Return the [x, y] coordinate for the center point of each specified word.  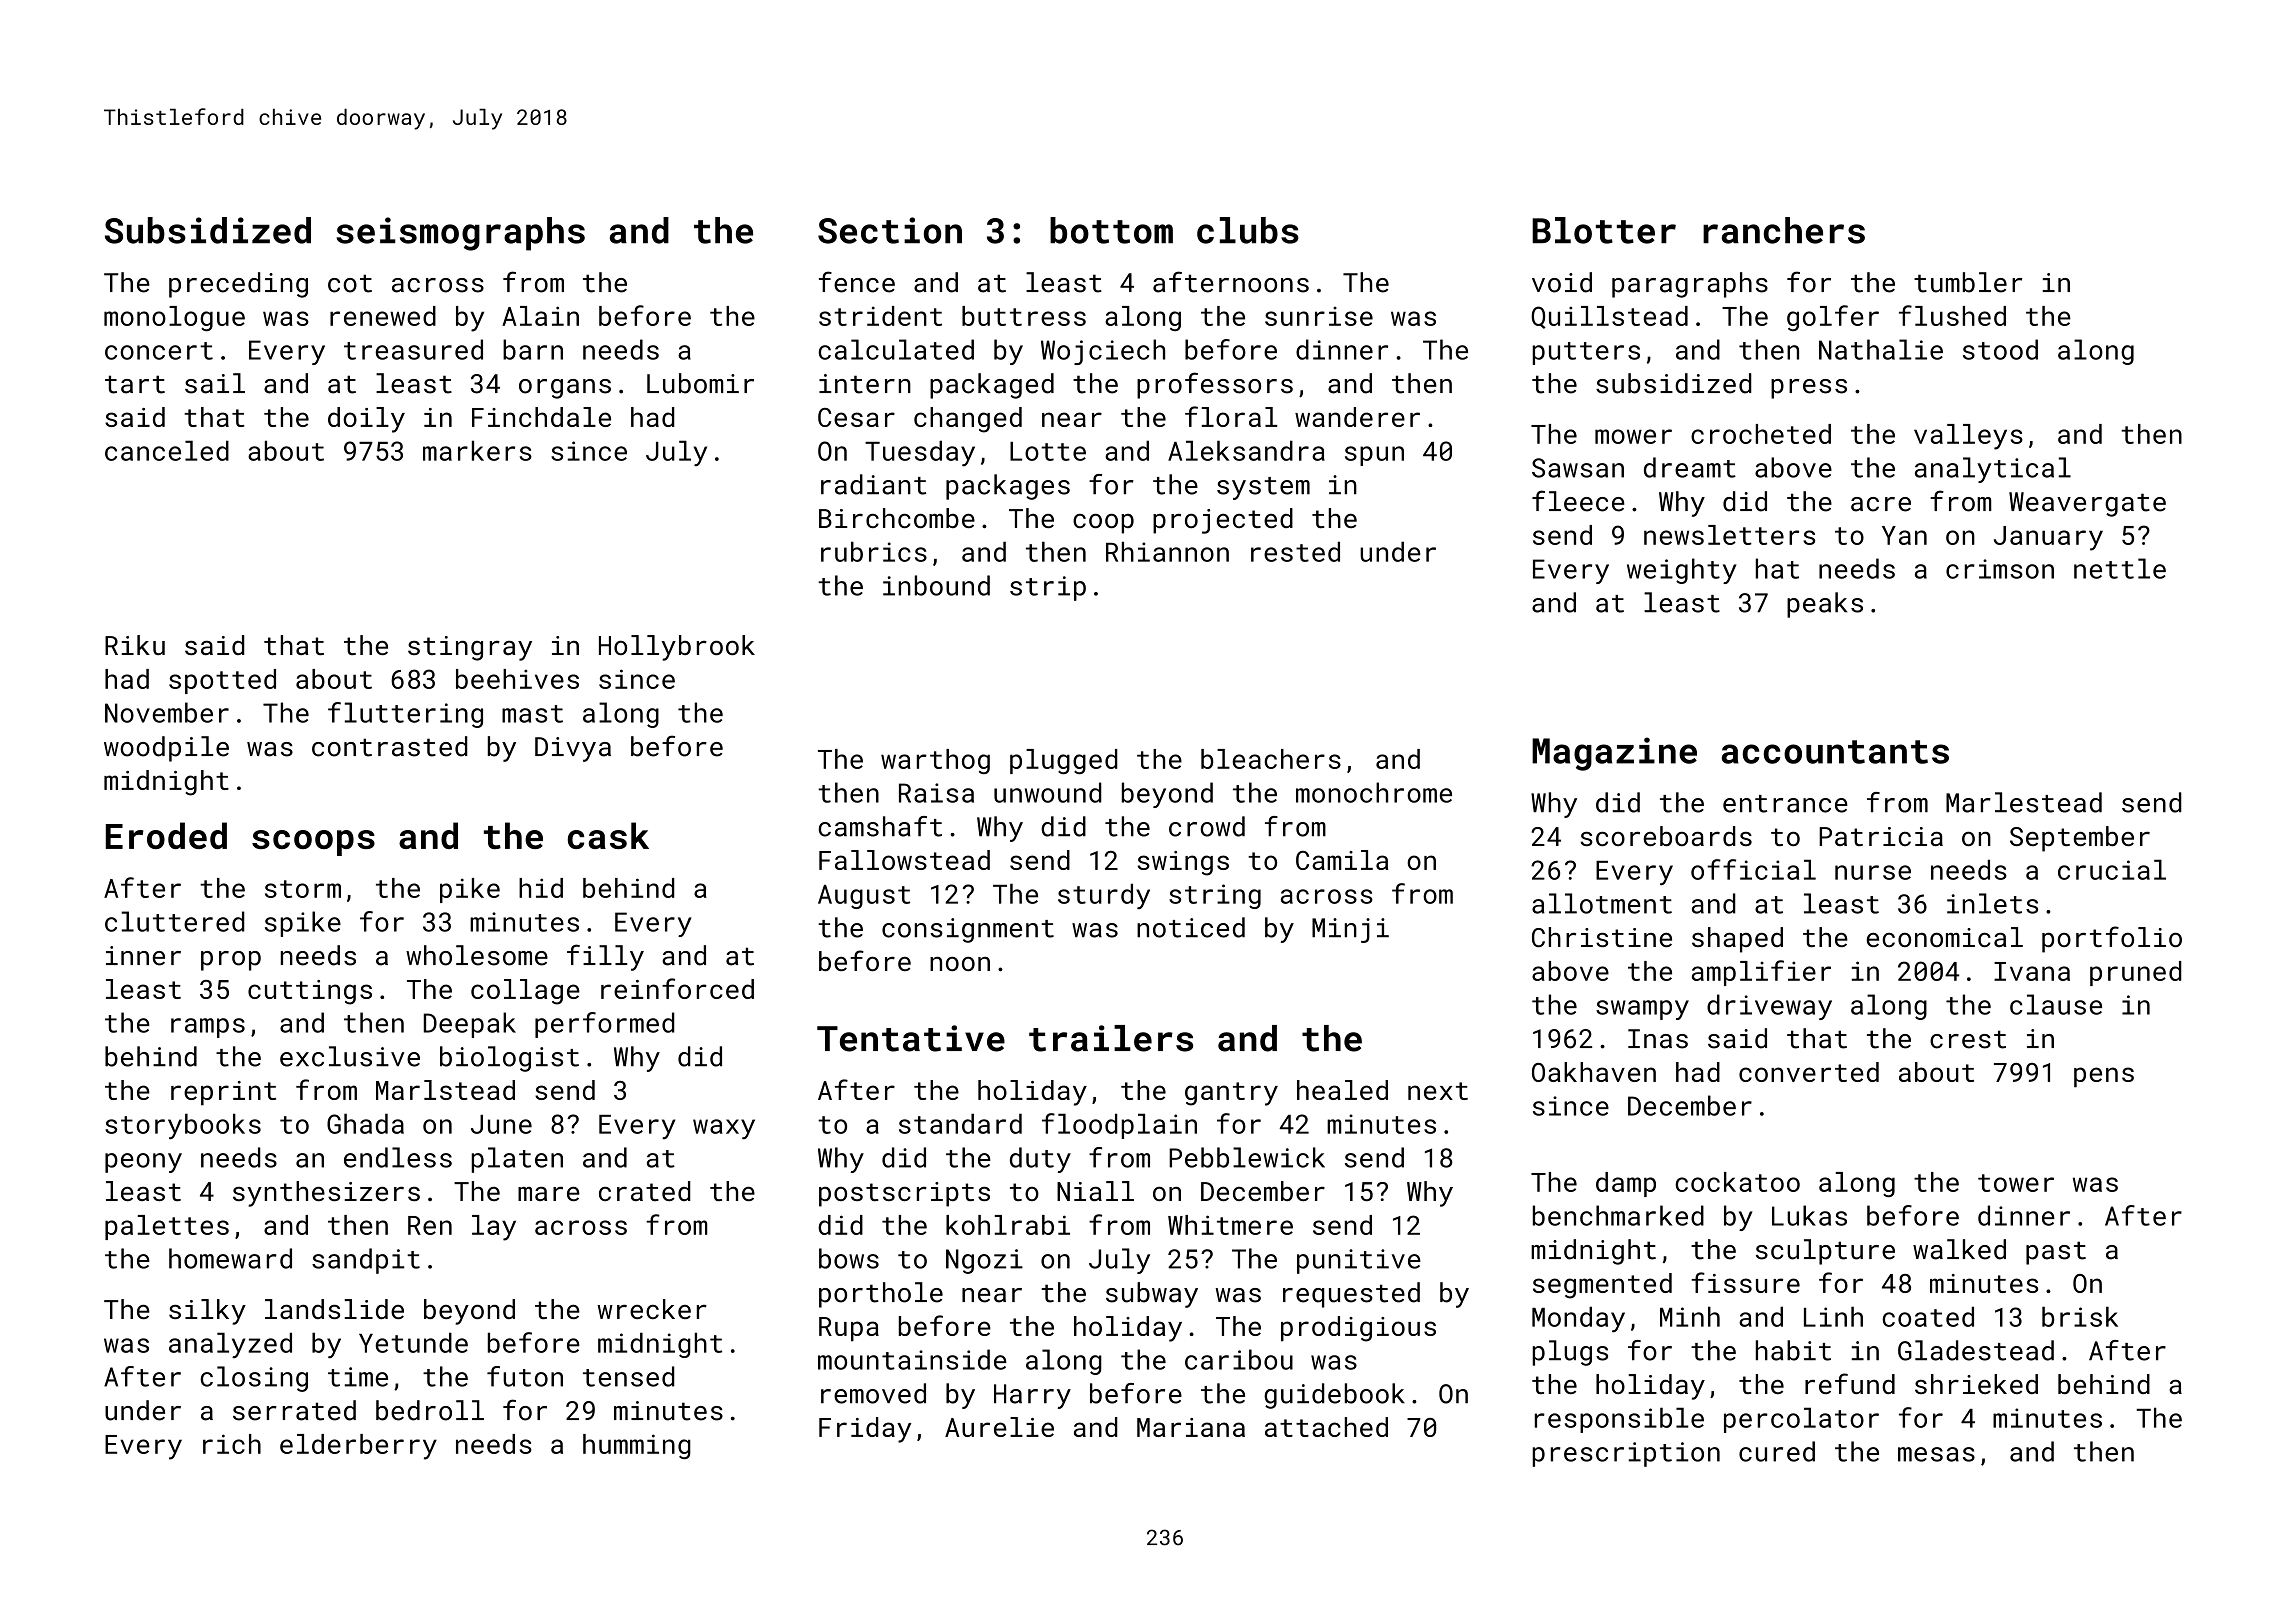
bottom [1111, 230]
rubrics [874, 551]
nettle [2120, 568]
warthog [935, 761]
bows [849, 1258]
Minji [1350, 930]
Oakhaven [1594, 1072]
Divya [573, 749]
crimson [2000, 569]
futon [525, 1376]
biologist [509, 1059]
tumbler [1968, 282]
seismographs [460, 234]
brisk [2080, 1316]
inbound [936, 585]
